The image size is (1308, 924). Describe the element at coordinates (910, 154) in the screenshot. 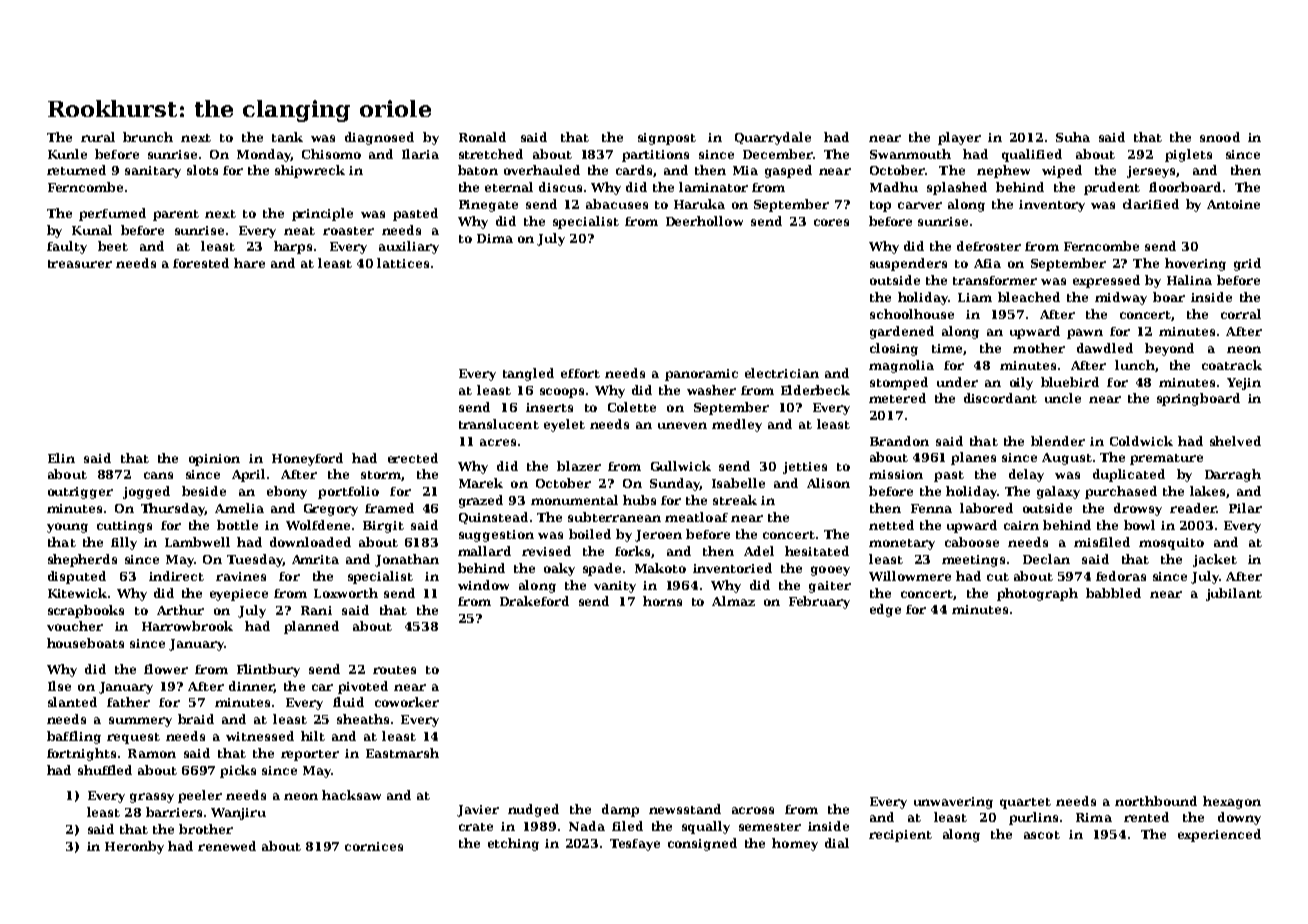

I see `Swanmouth` at that location.
